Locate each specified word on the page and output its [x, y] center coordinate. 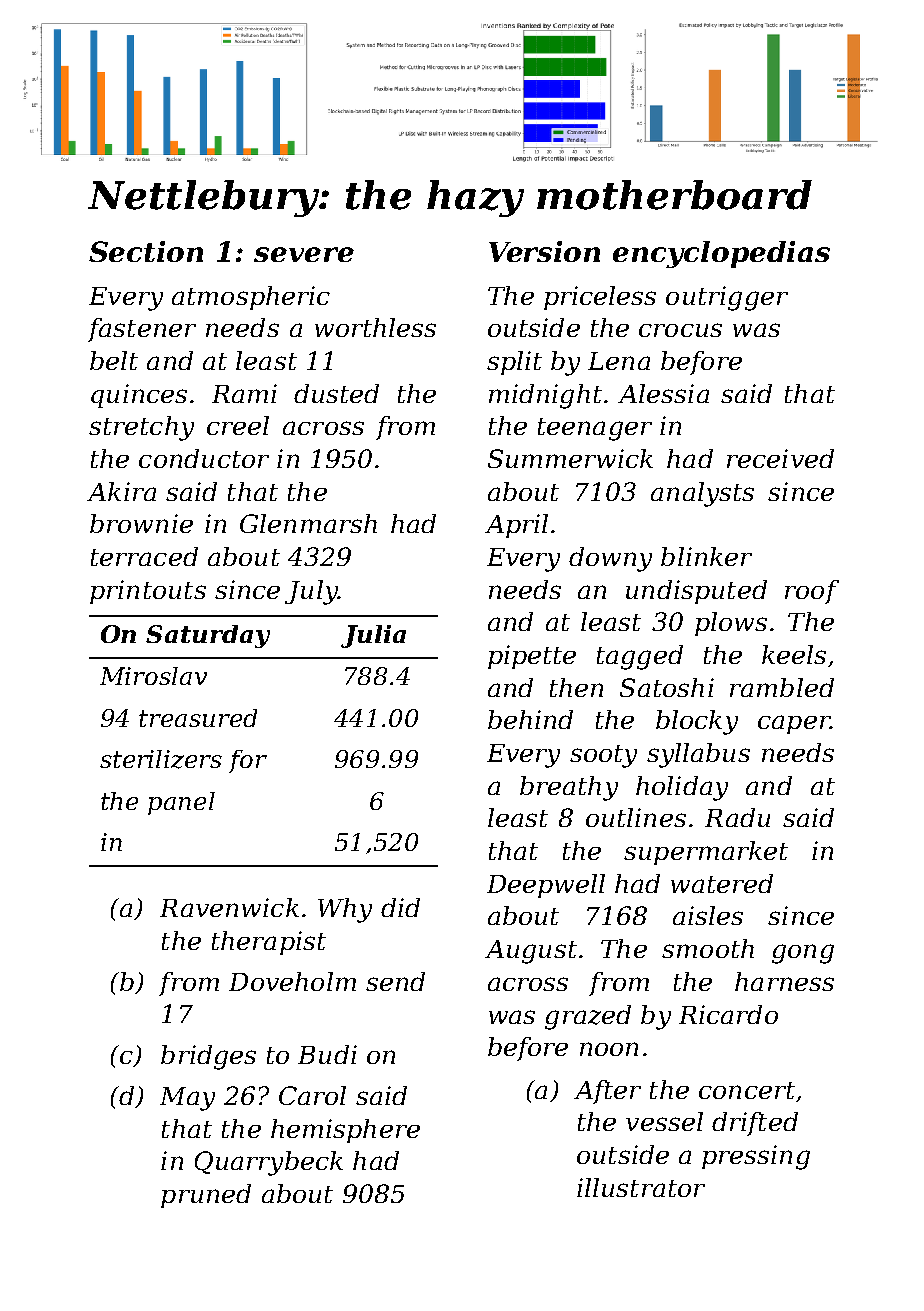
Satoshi [667, 687]
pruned [206, 1196]
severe [304, 254]
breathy [569, 788]
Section [146, 251]
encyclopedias [721, 254]
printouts [148, 592]
